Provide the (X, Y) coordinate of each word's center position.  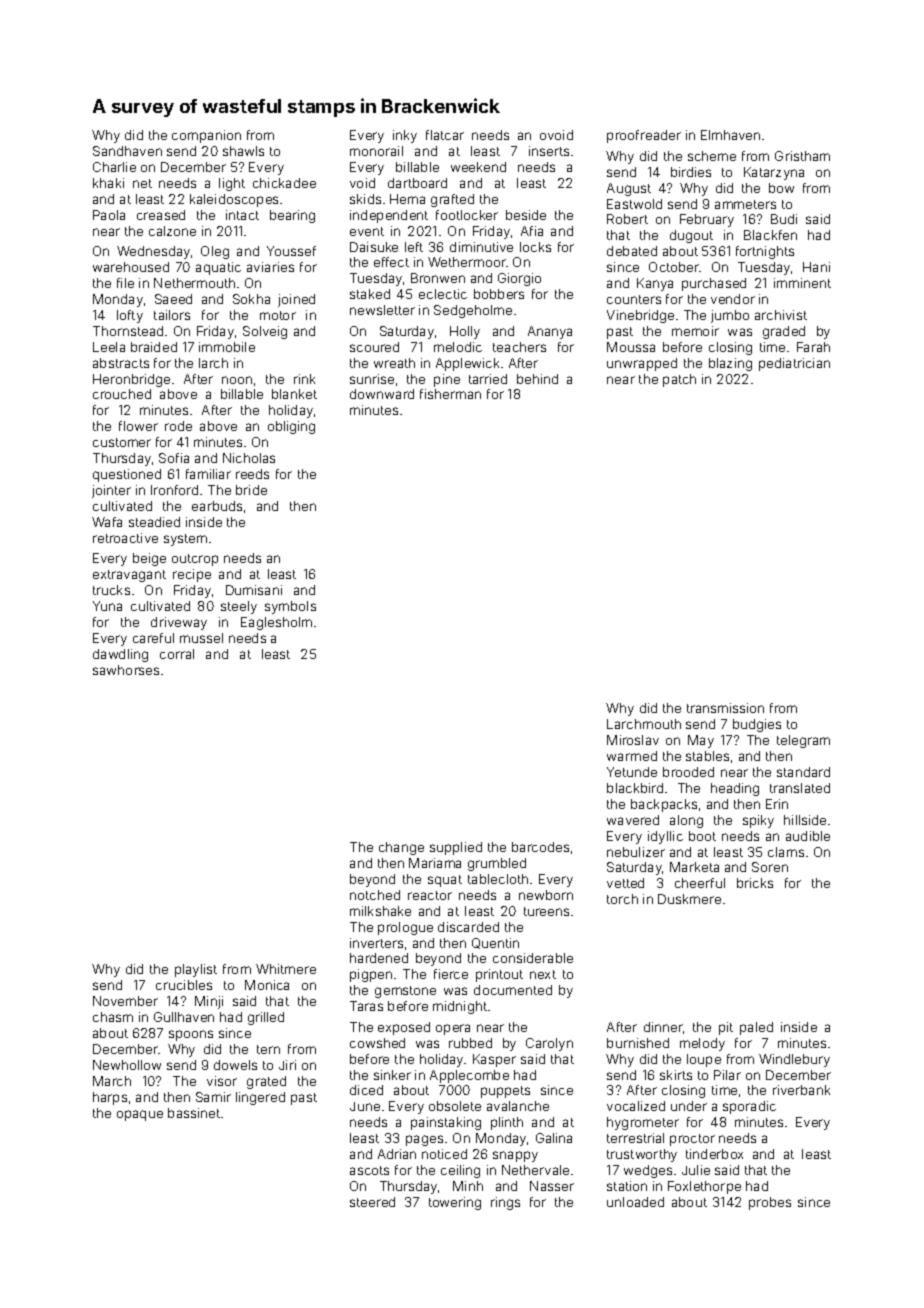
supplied (456, 848)
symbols (290, 607)
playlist (196, 970)
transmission (725, 708)
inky (405, 136)
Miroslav (633, 740)
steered (372, 1202)
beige (149, 559)
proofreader (644, 136)
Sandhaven (127, 151)
